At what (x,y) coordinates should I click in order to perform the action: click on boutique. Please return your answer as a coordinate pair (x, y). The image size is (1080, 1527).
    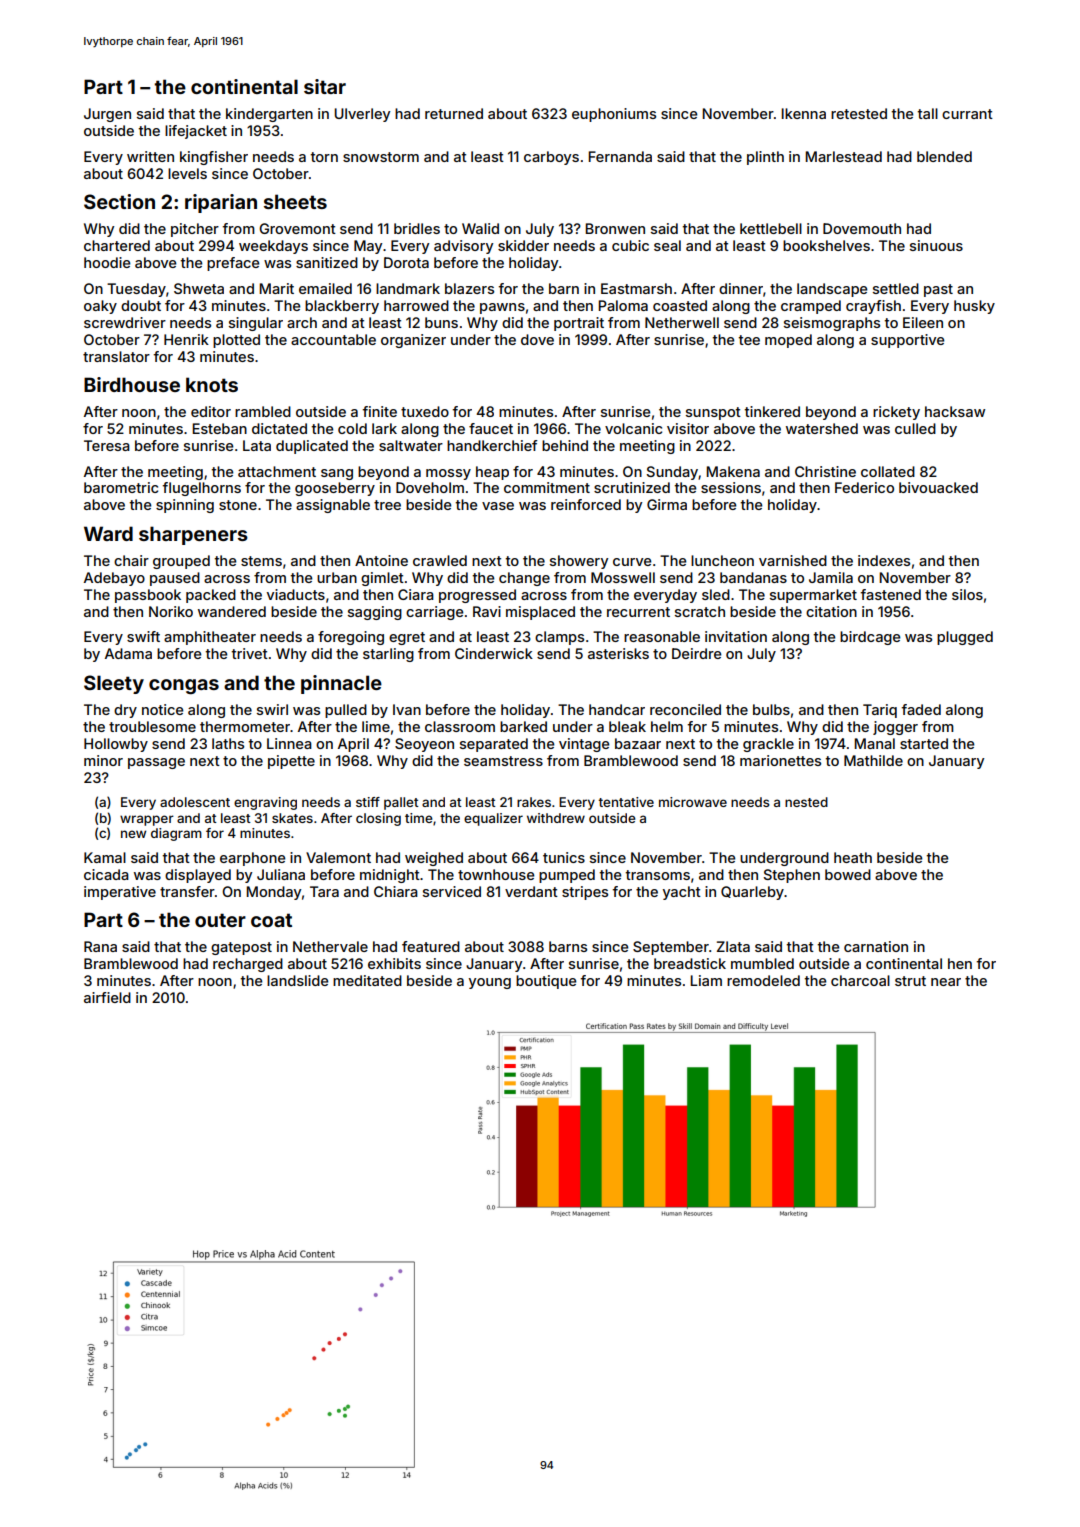
    Looking at the image, I should click on (546, 982).
